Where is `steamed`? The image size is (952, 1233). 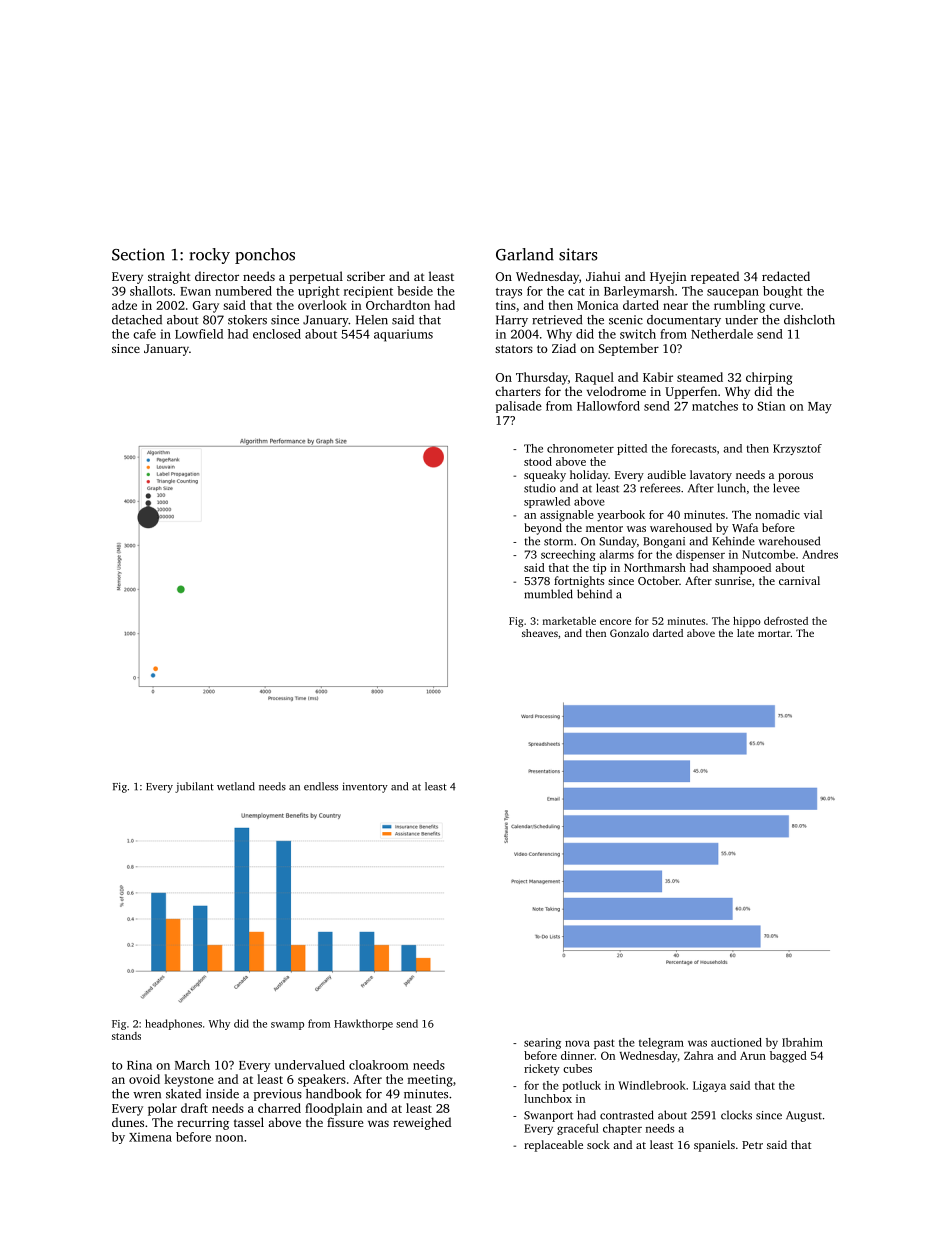
steamed is located at coordinates (700, 377).
